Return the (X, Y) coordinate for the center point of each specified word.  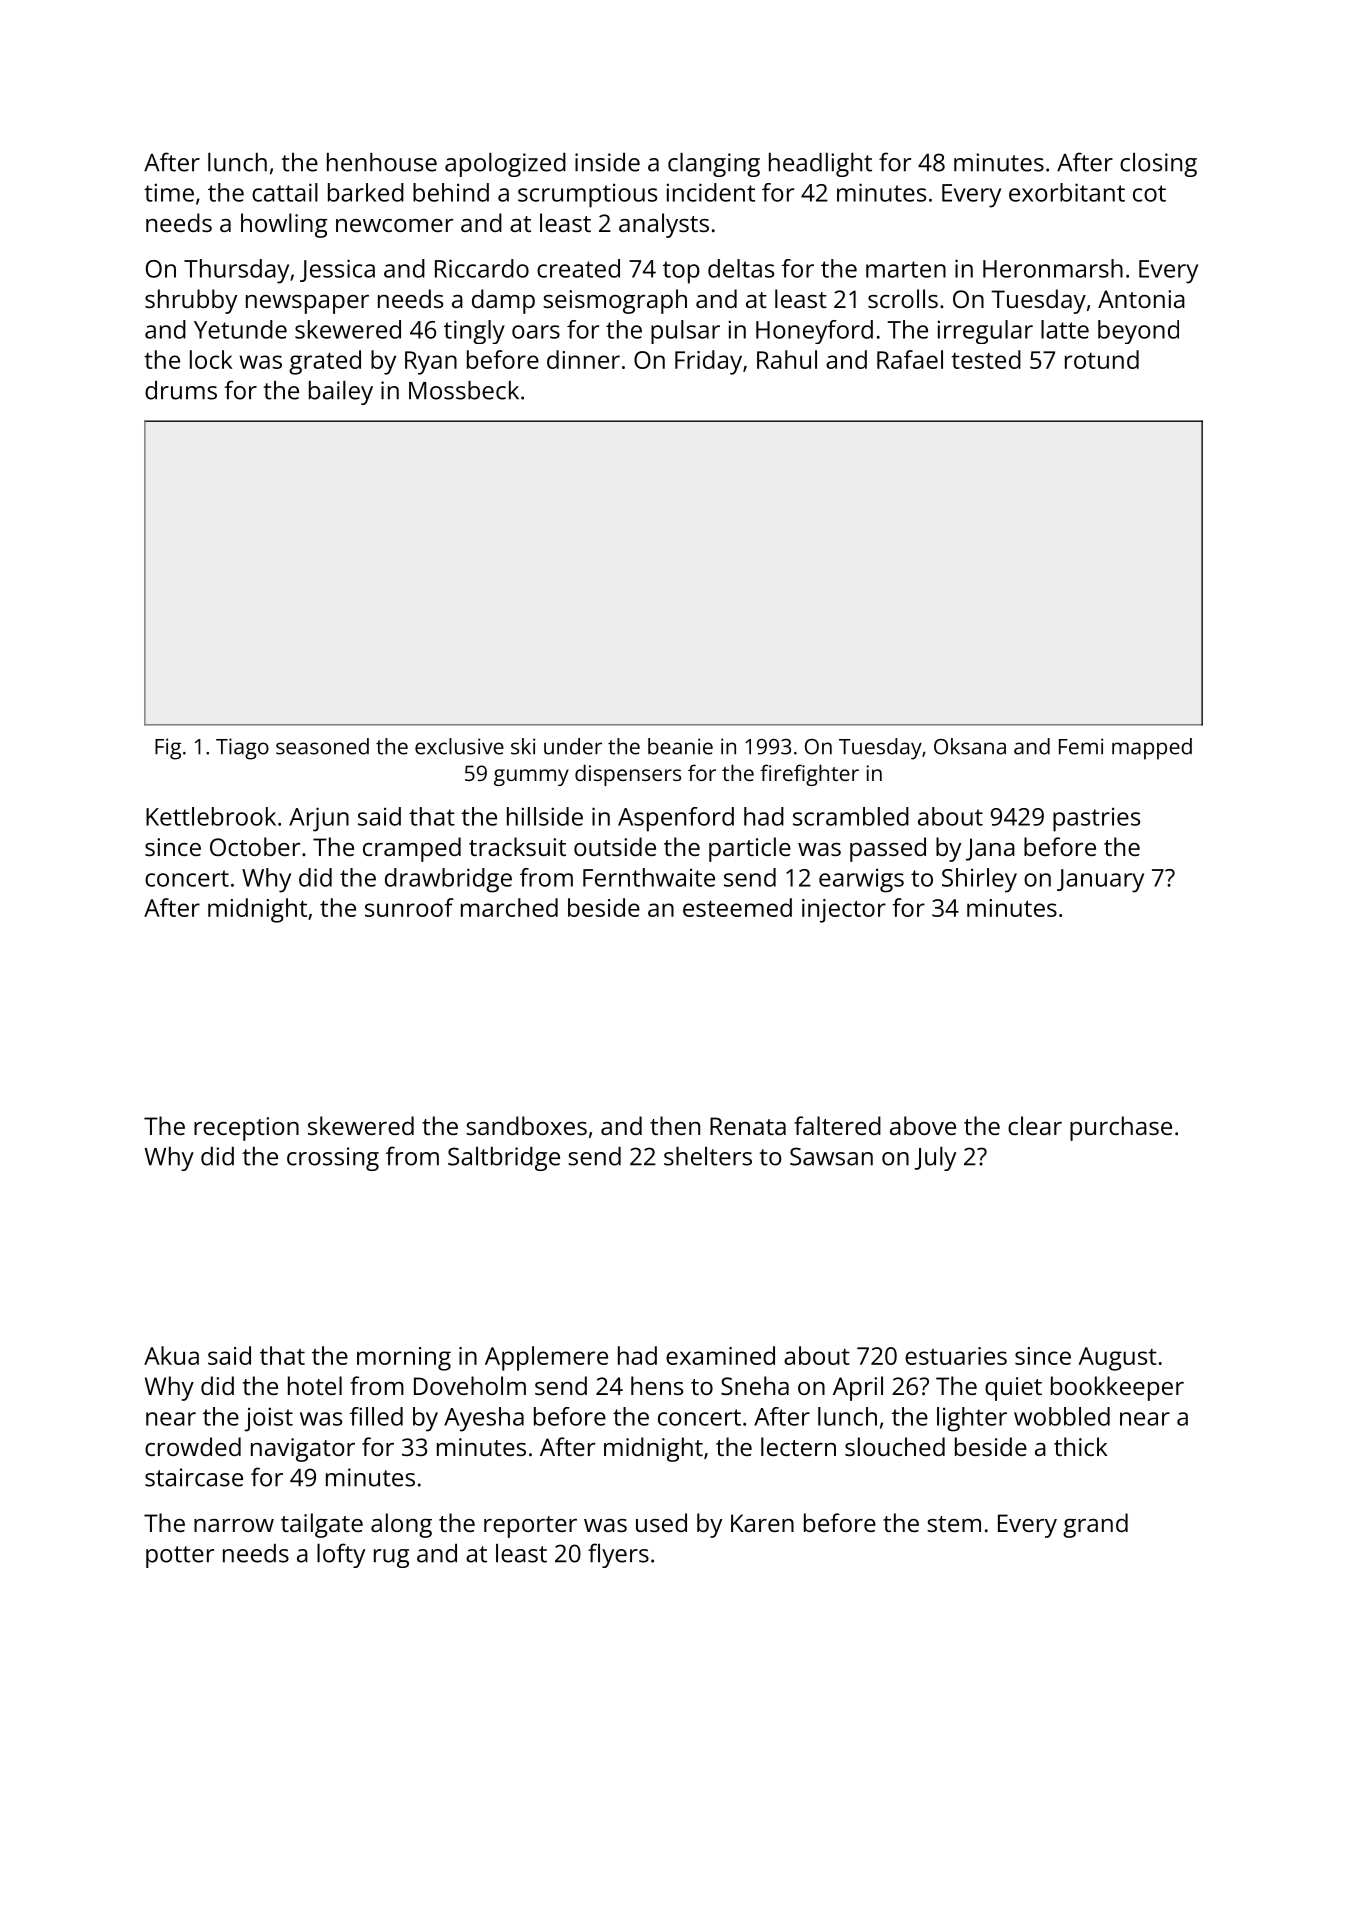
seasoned (322, 746)
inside (607, 162)
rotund (1102, 359)
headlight (820, 165)
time (169, 192)
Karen (762, 1523)
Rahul (787, 359)
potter (180, 1557)
